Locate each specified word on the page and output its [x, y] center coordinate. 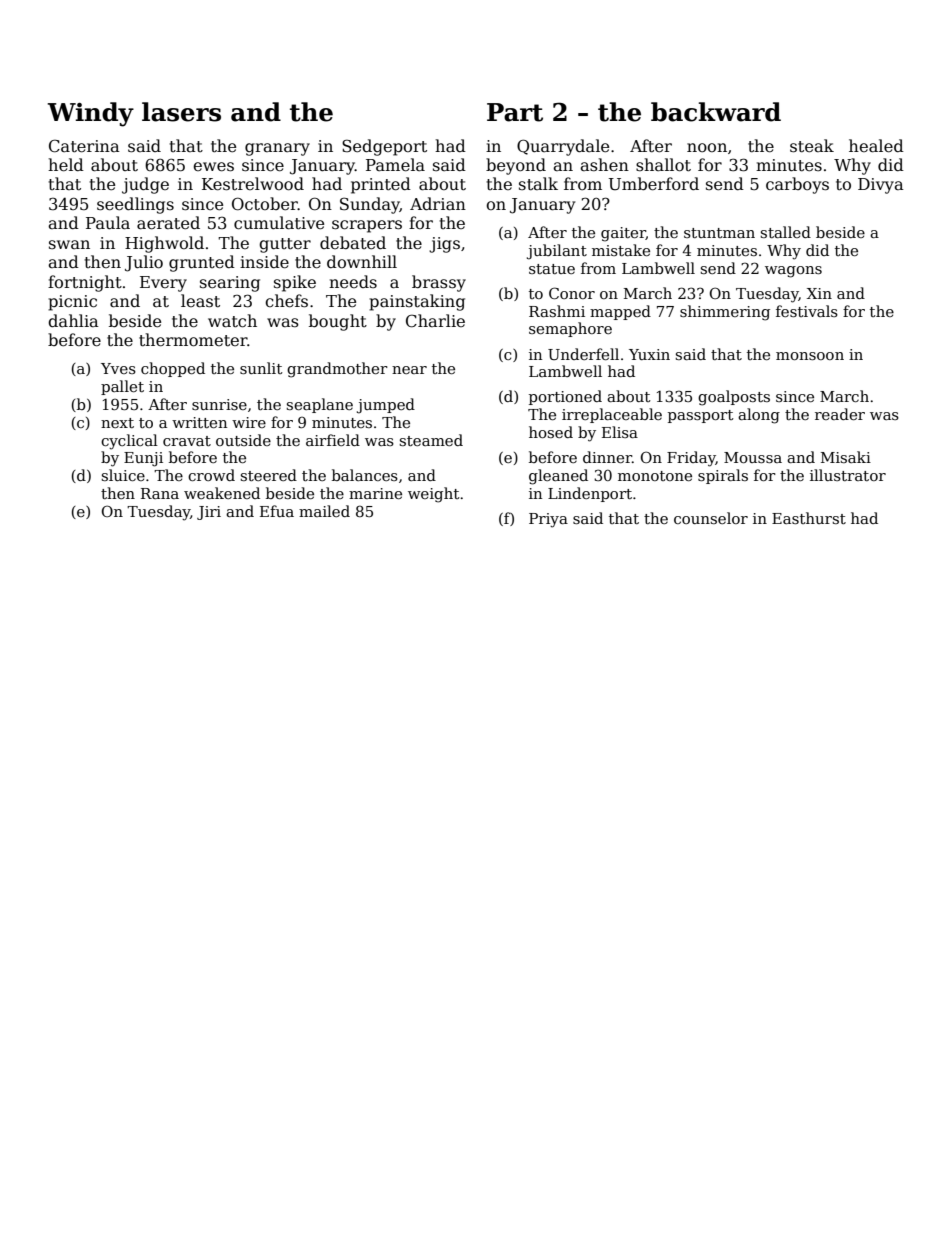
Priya [548, 520]
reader [840, 414]
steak [812, 146]
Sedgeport [384, 147]
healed [876, 146]
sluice [123, 475]
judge [145, 185]
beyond [516, 166]
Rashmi [557, 311]
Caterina [84, 146]
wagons [793, 272]
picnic [72, 303]
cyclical [129, 442]
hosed [551, 432]
